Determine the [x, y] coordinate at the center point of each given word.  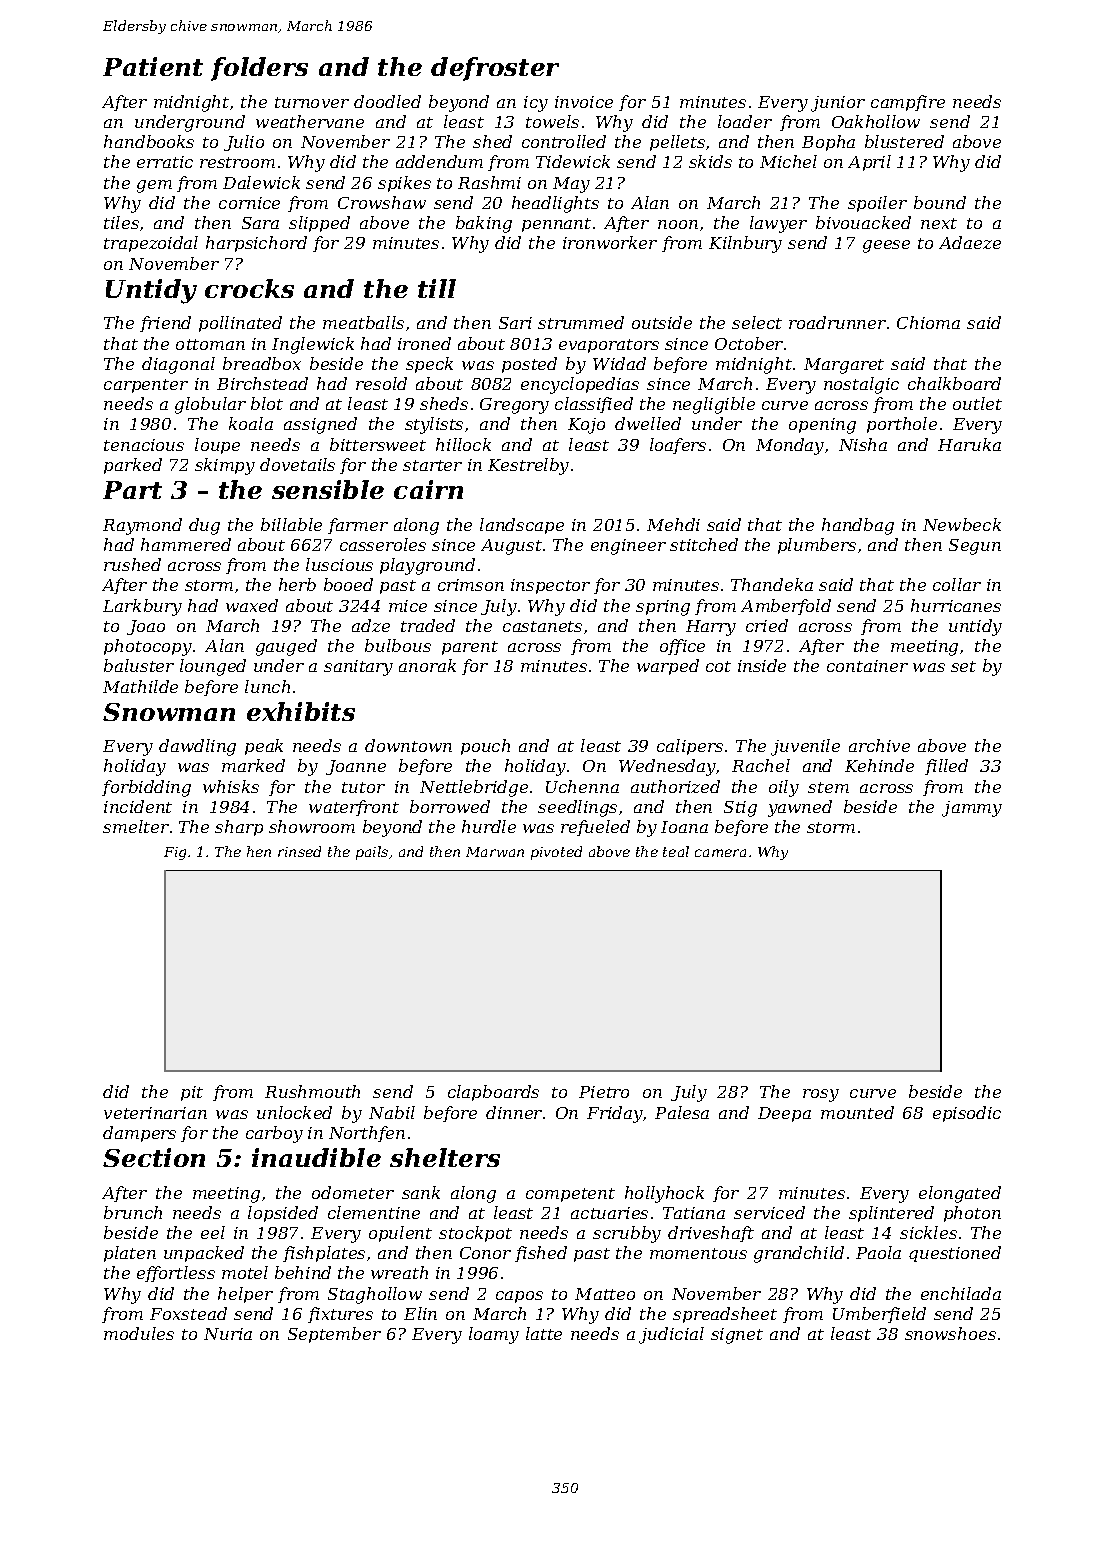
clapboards [493, 1093]
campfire [908, 103]
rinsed [299, 851]
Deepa [784, 1114]
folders [259, 69]
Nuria [228, 1334]
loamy [494, 1335]
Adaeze [970, 242]
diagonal [178, 365]
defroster [495, 69]
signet [737, 1336]
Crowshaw [382, 202]
